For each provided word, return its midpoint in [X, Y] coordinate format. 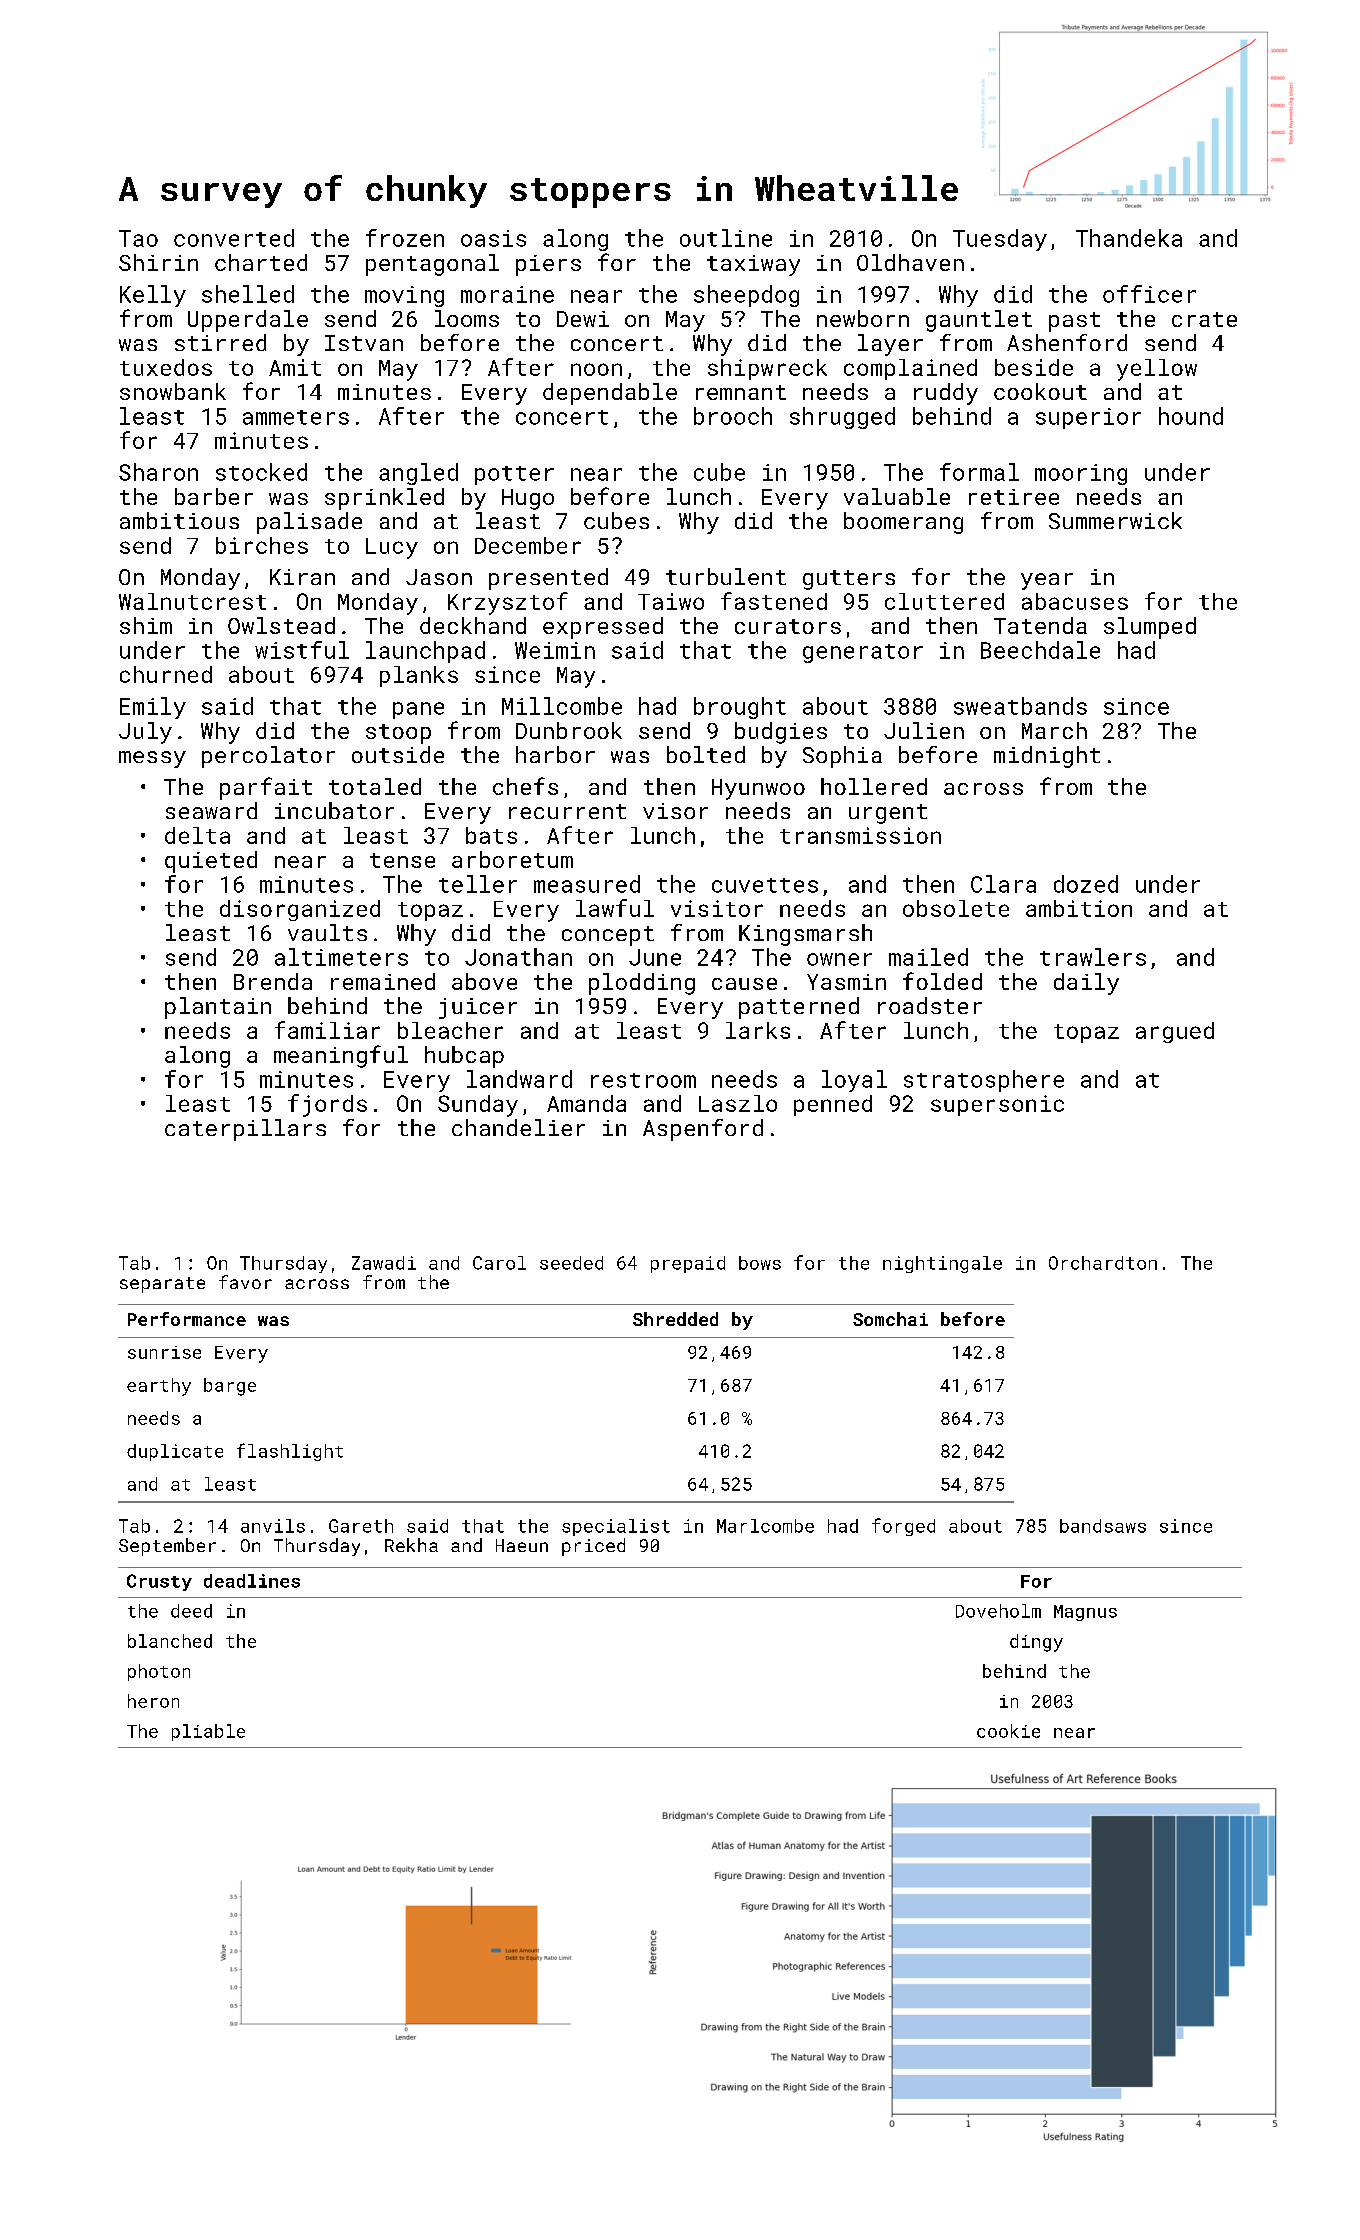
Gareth [361, 1526]
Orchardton [1103, 1263]
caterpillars [245, 1130]
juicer [478, 1008]
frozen [405, 238]
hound [1191, 416]
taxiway [753, 265]
